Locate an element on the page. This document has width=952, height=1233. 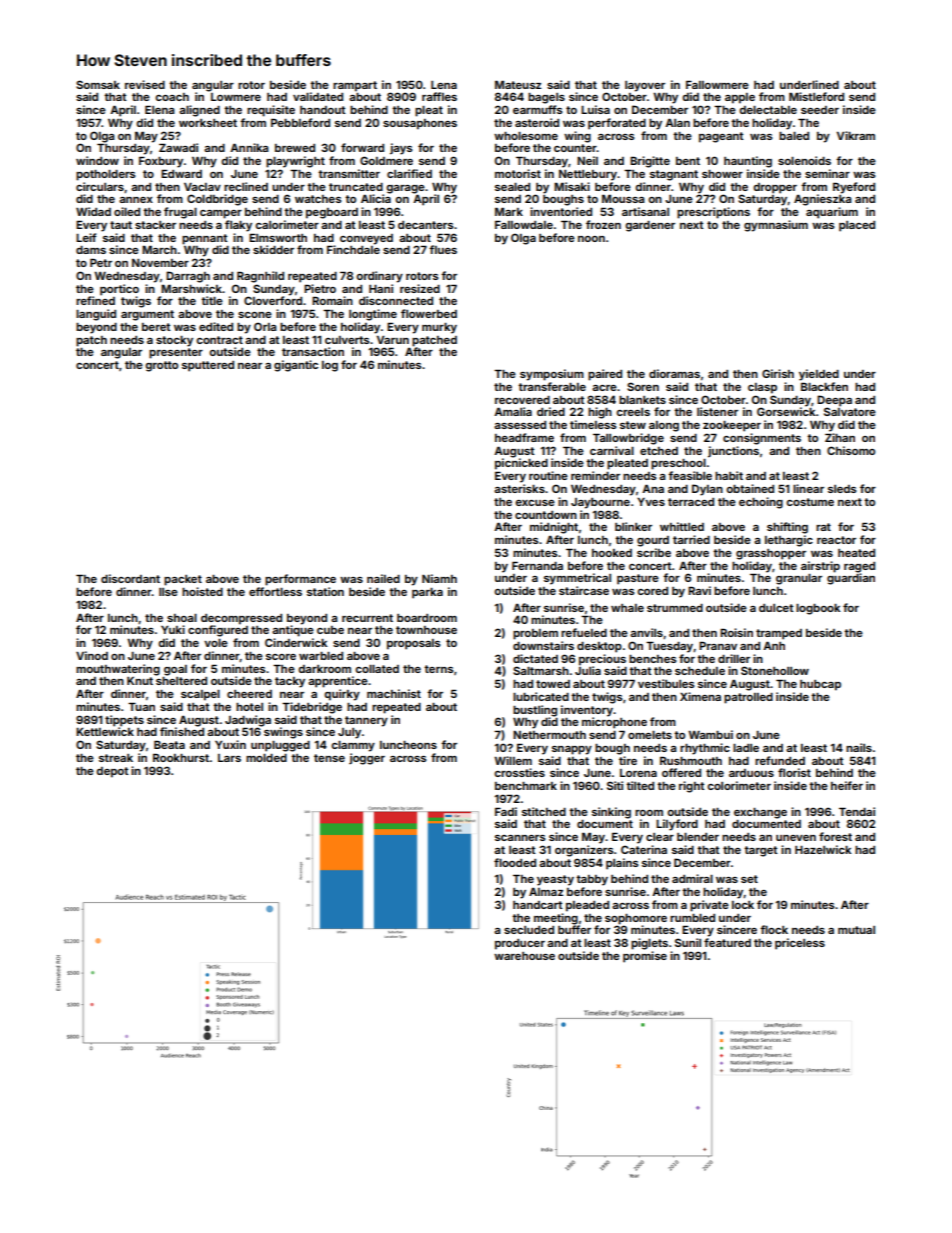
schedule is located at coordinates (700, 671).
